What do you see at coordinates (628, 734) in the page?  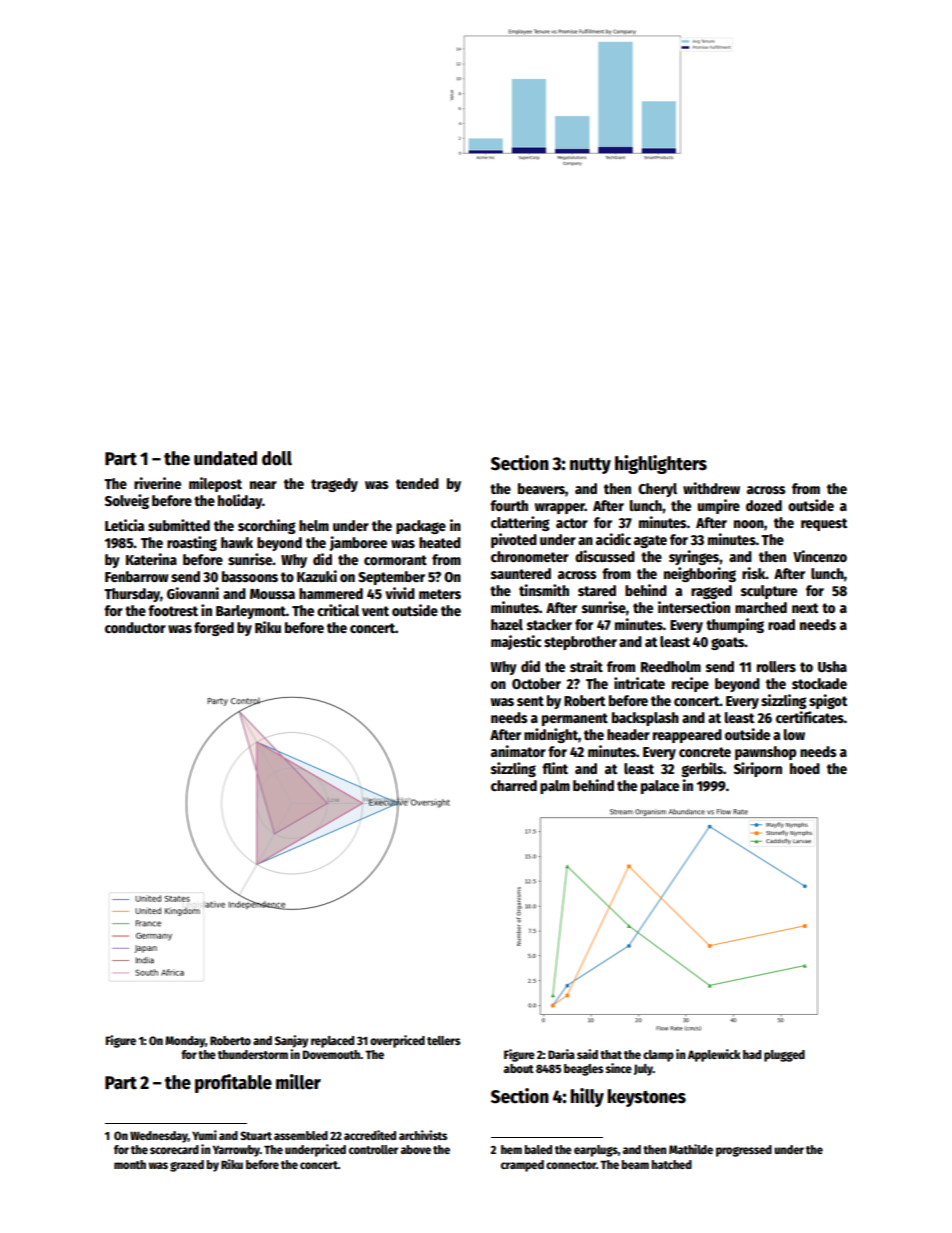 I see `header` at bounding box center [628, 734].
